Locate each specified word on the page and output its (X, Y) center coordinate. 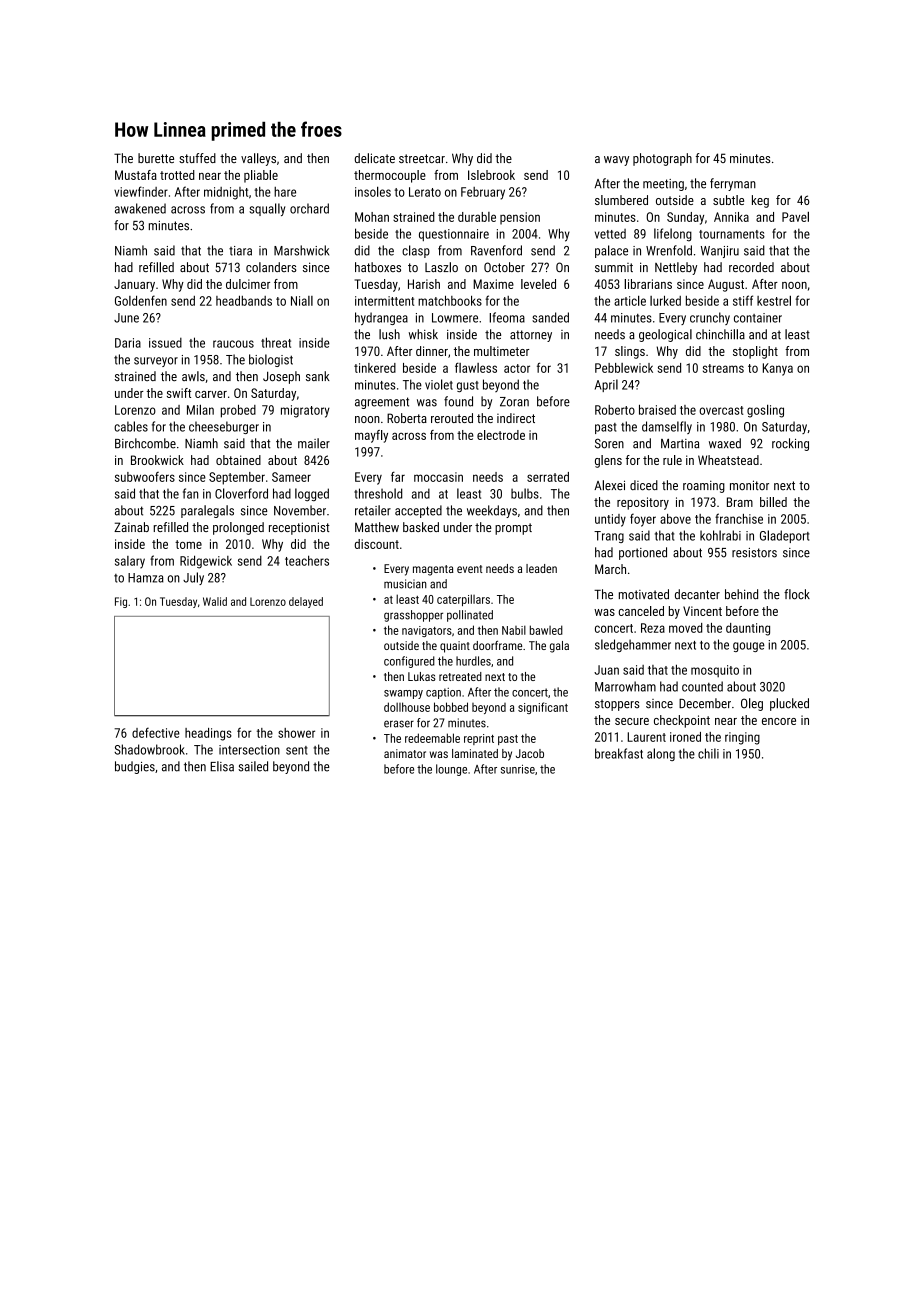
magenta (433, 570)
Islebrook (491, 175)
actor (517, 368)
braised (657, 410)
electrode (501, 435)
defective (156, 732)
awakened (140, 208)
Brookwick (157, 460)
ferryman (733, 184)
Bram (740, 502)
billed (773, 502)
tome (188, 544)
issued (165, 343)
